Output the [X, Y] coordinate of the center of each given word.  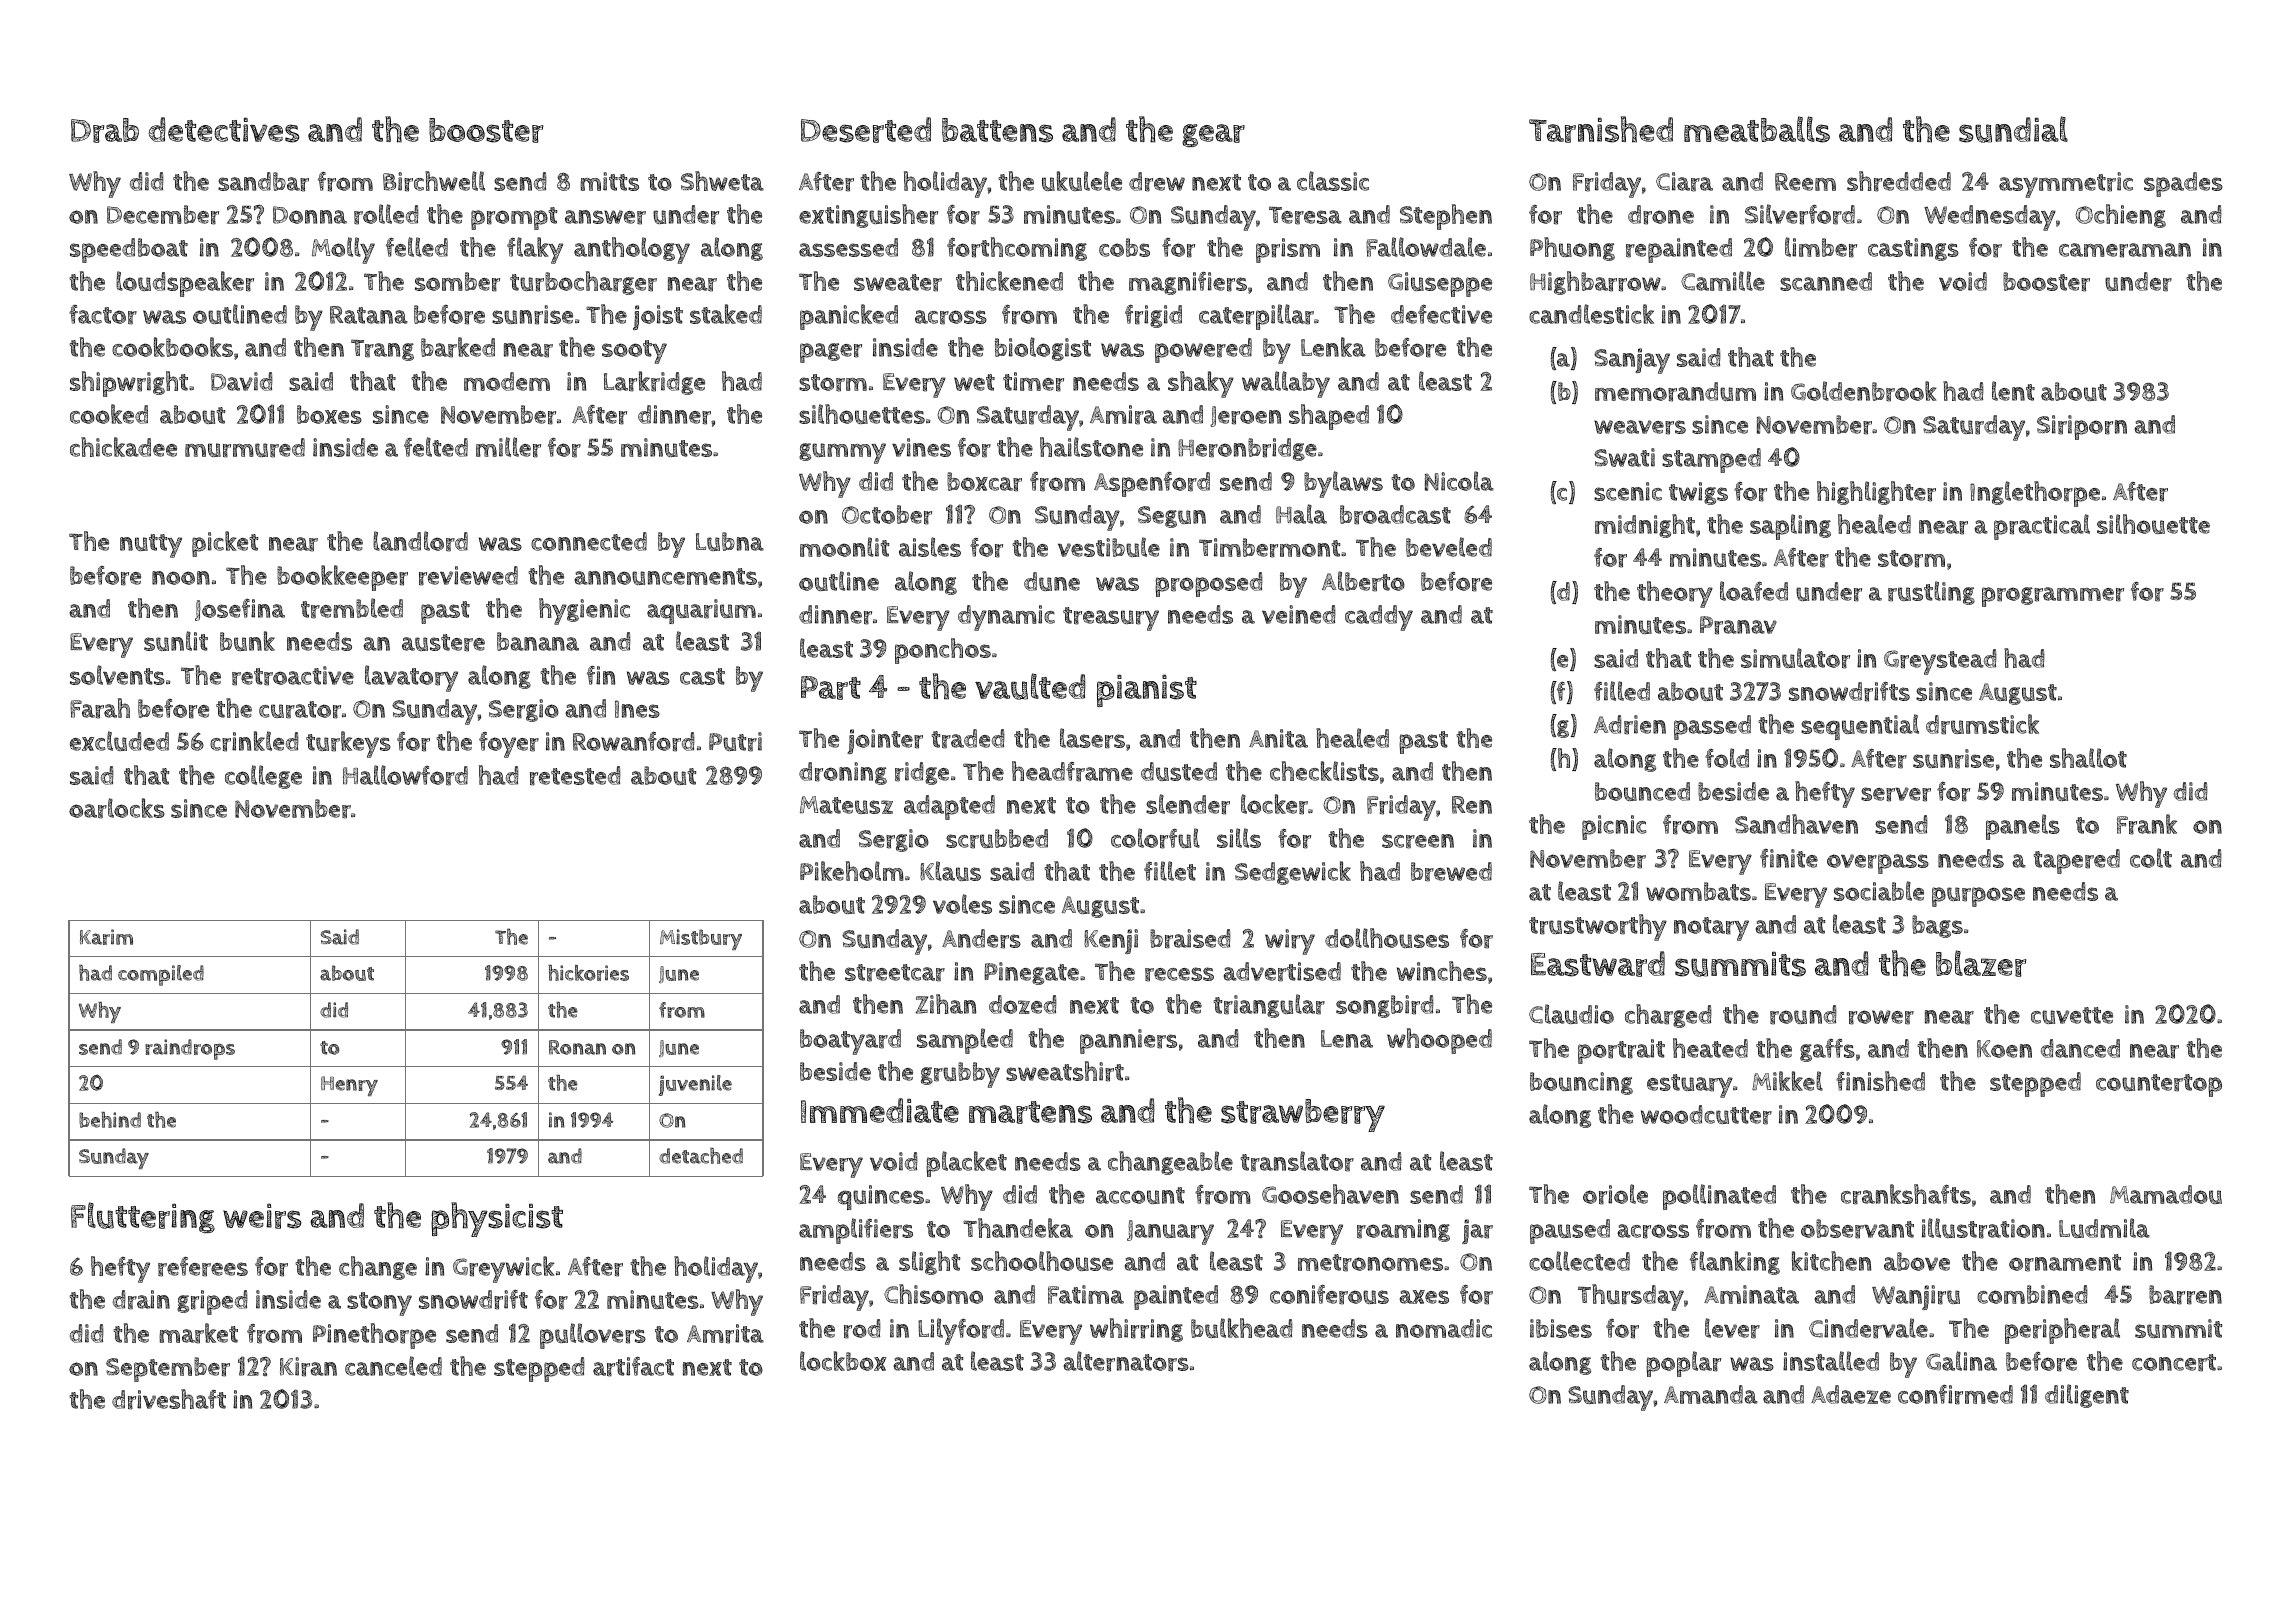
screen [1418, 841]
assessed [848, 247]
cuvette [2072, 1015]
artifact [633, 1366]
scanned [1826, 281]
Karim [106, 937]
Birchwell [434, 181]
